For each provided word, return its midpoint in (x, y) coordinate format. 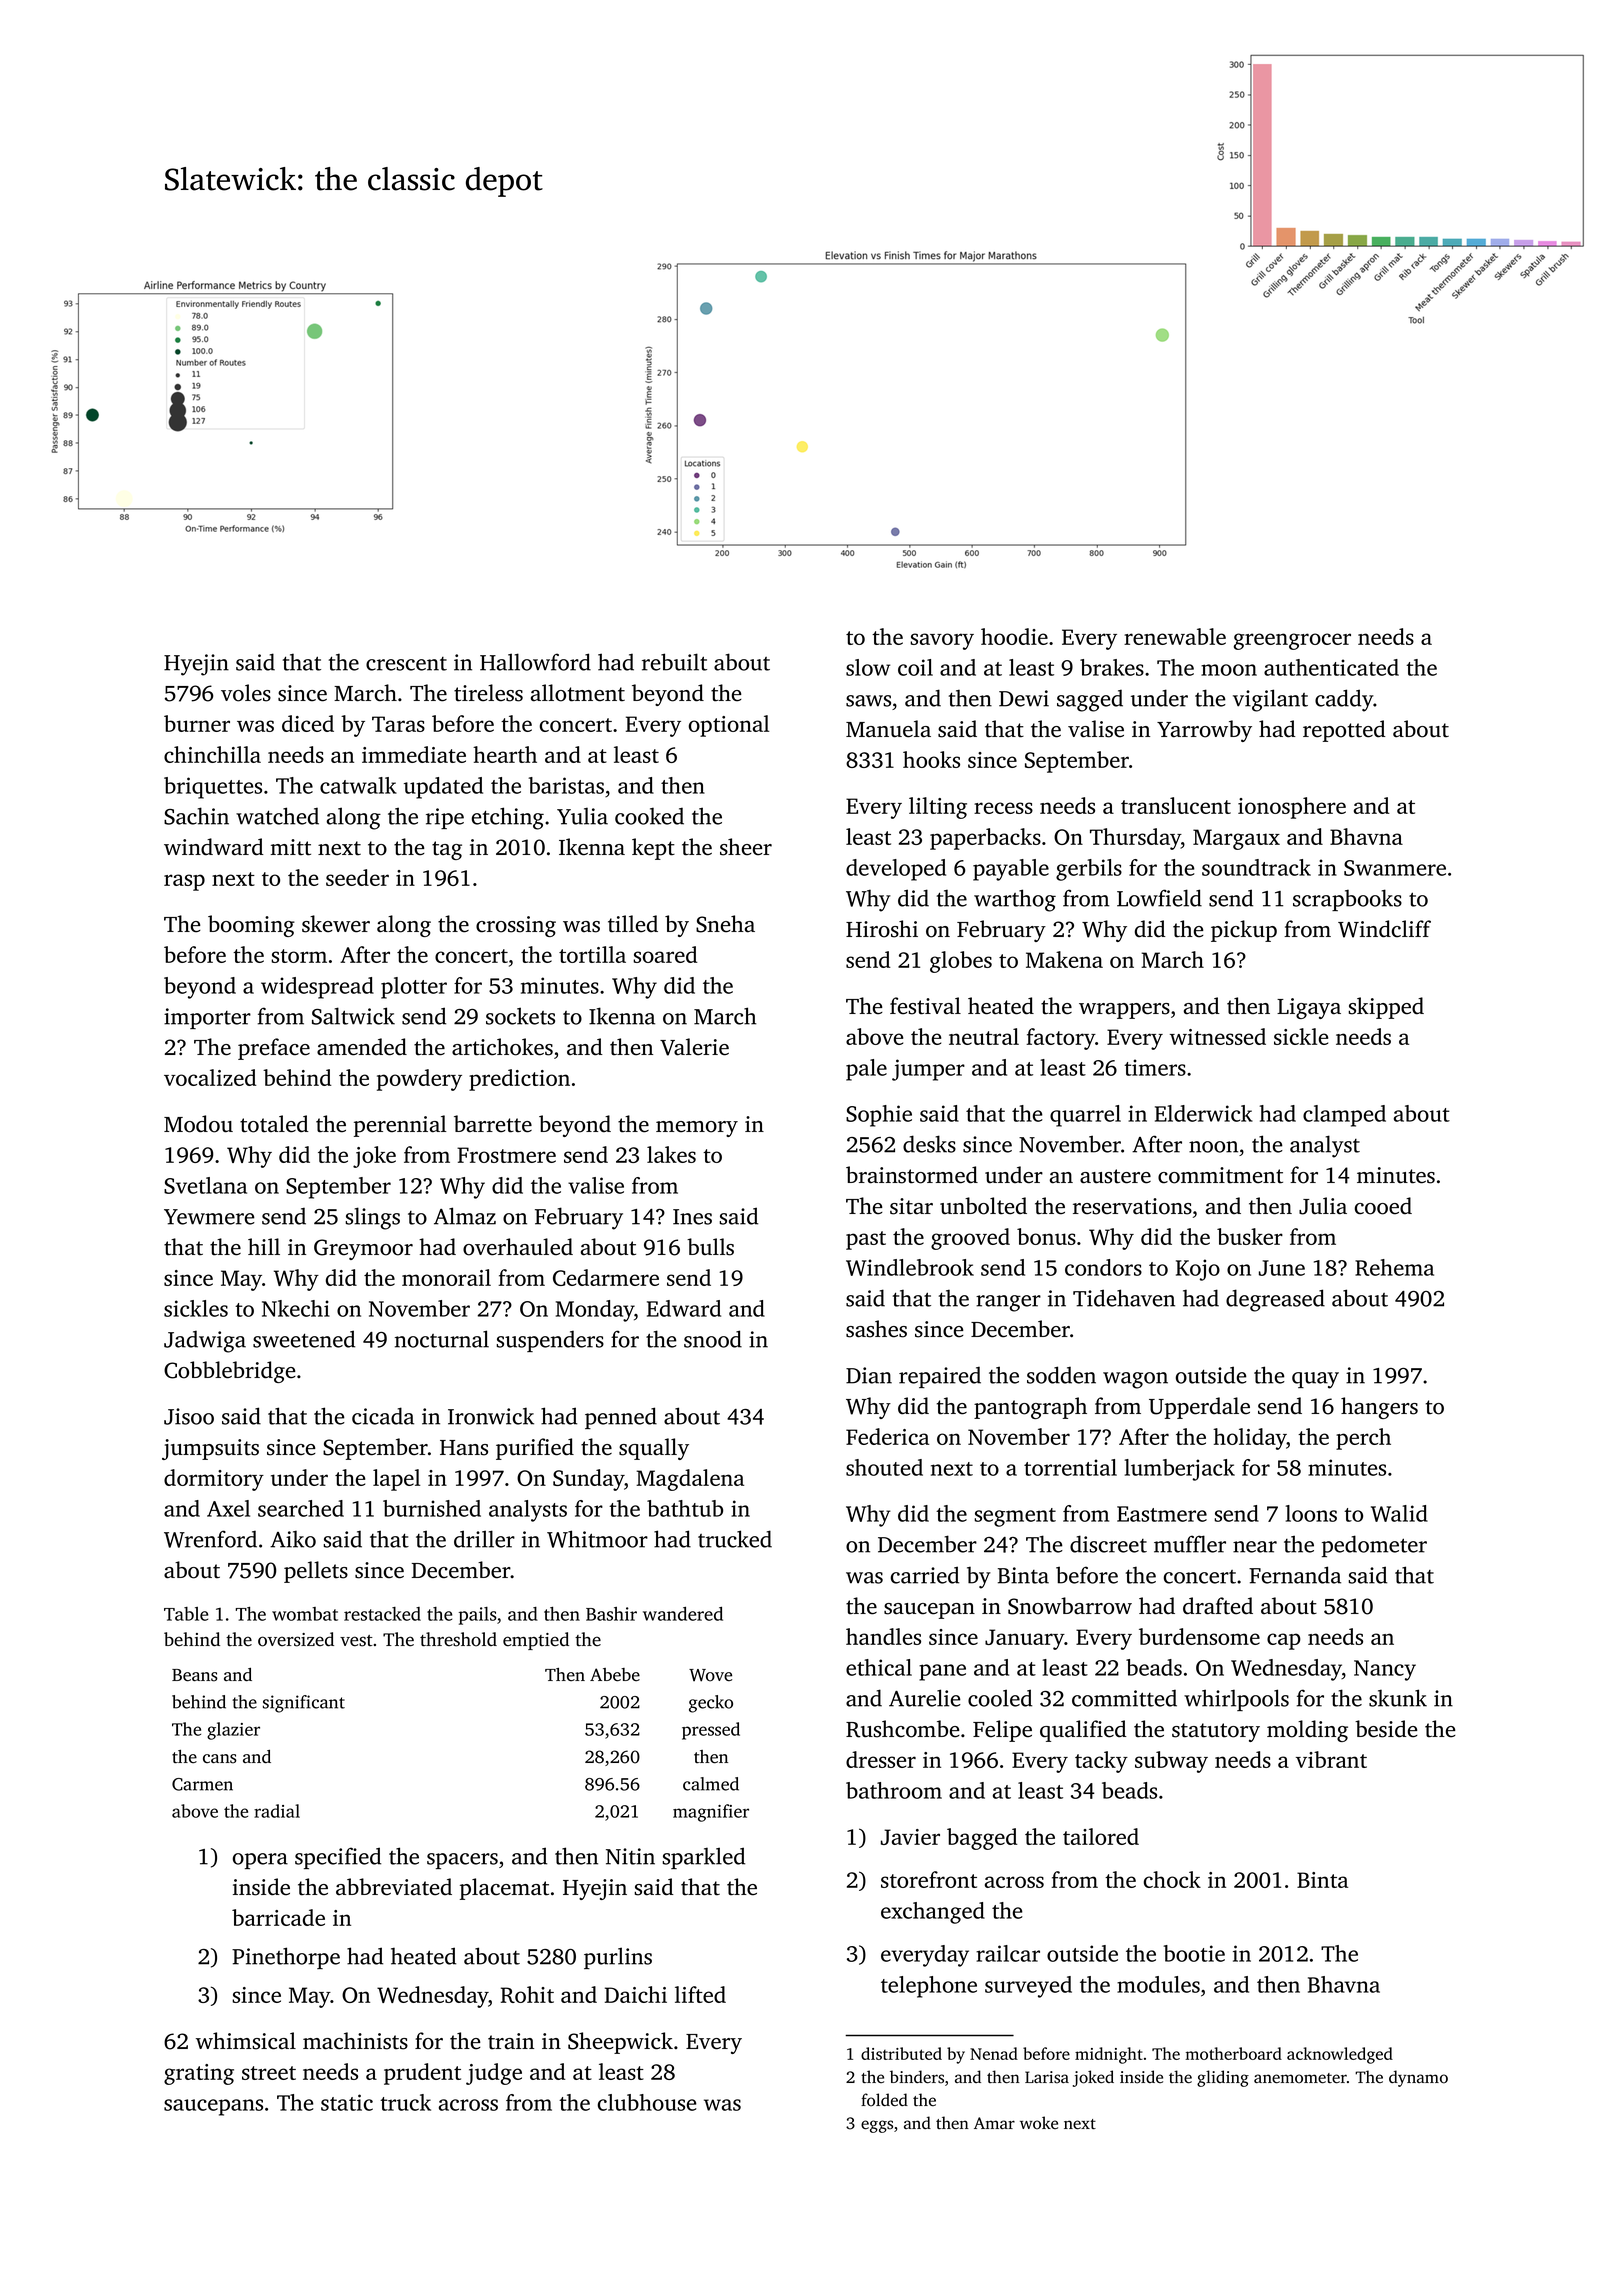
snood (713, 1339)
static (347, 2102)
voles (246, 693)
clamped (1344, 1116)
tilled (633, 924)
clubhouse (647, 2102)
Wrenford (210, 1539)
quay (1315, 1380)
